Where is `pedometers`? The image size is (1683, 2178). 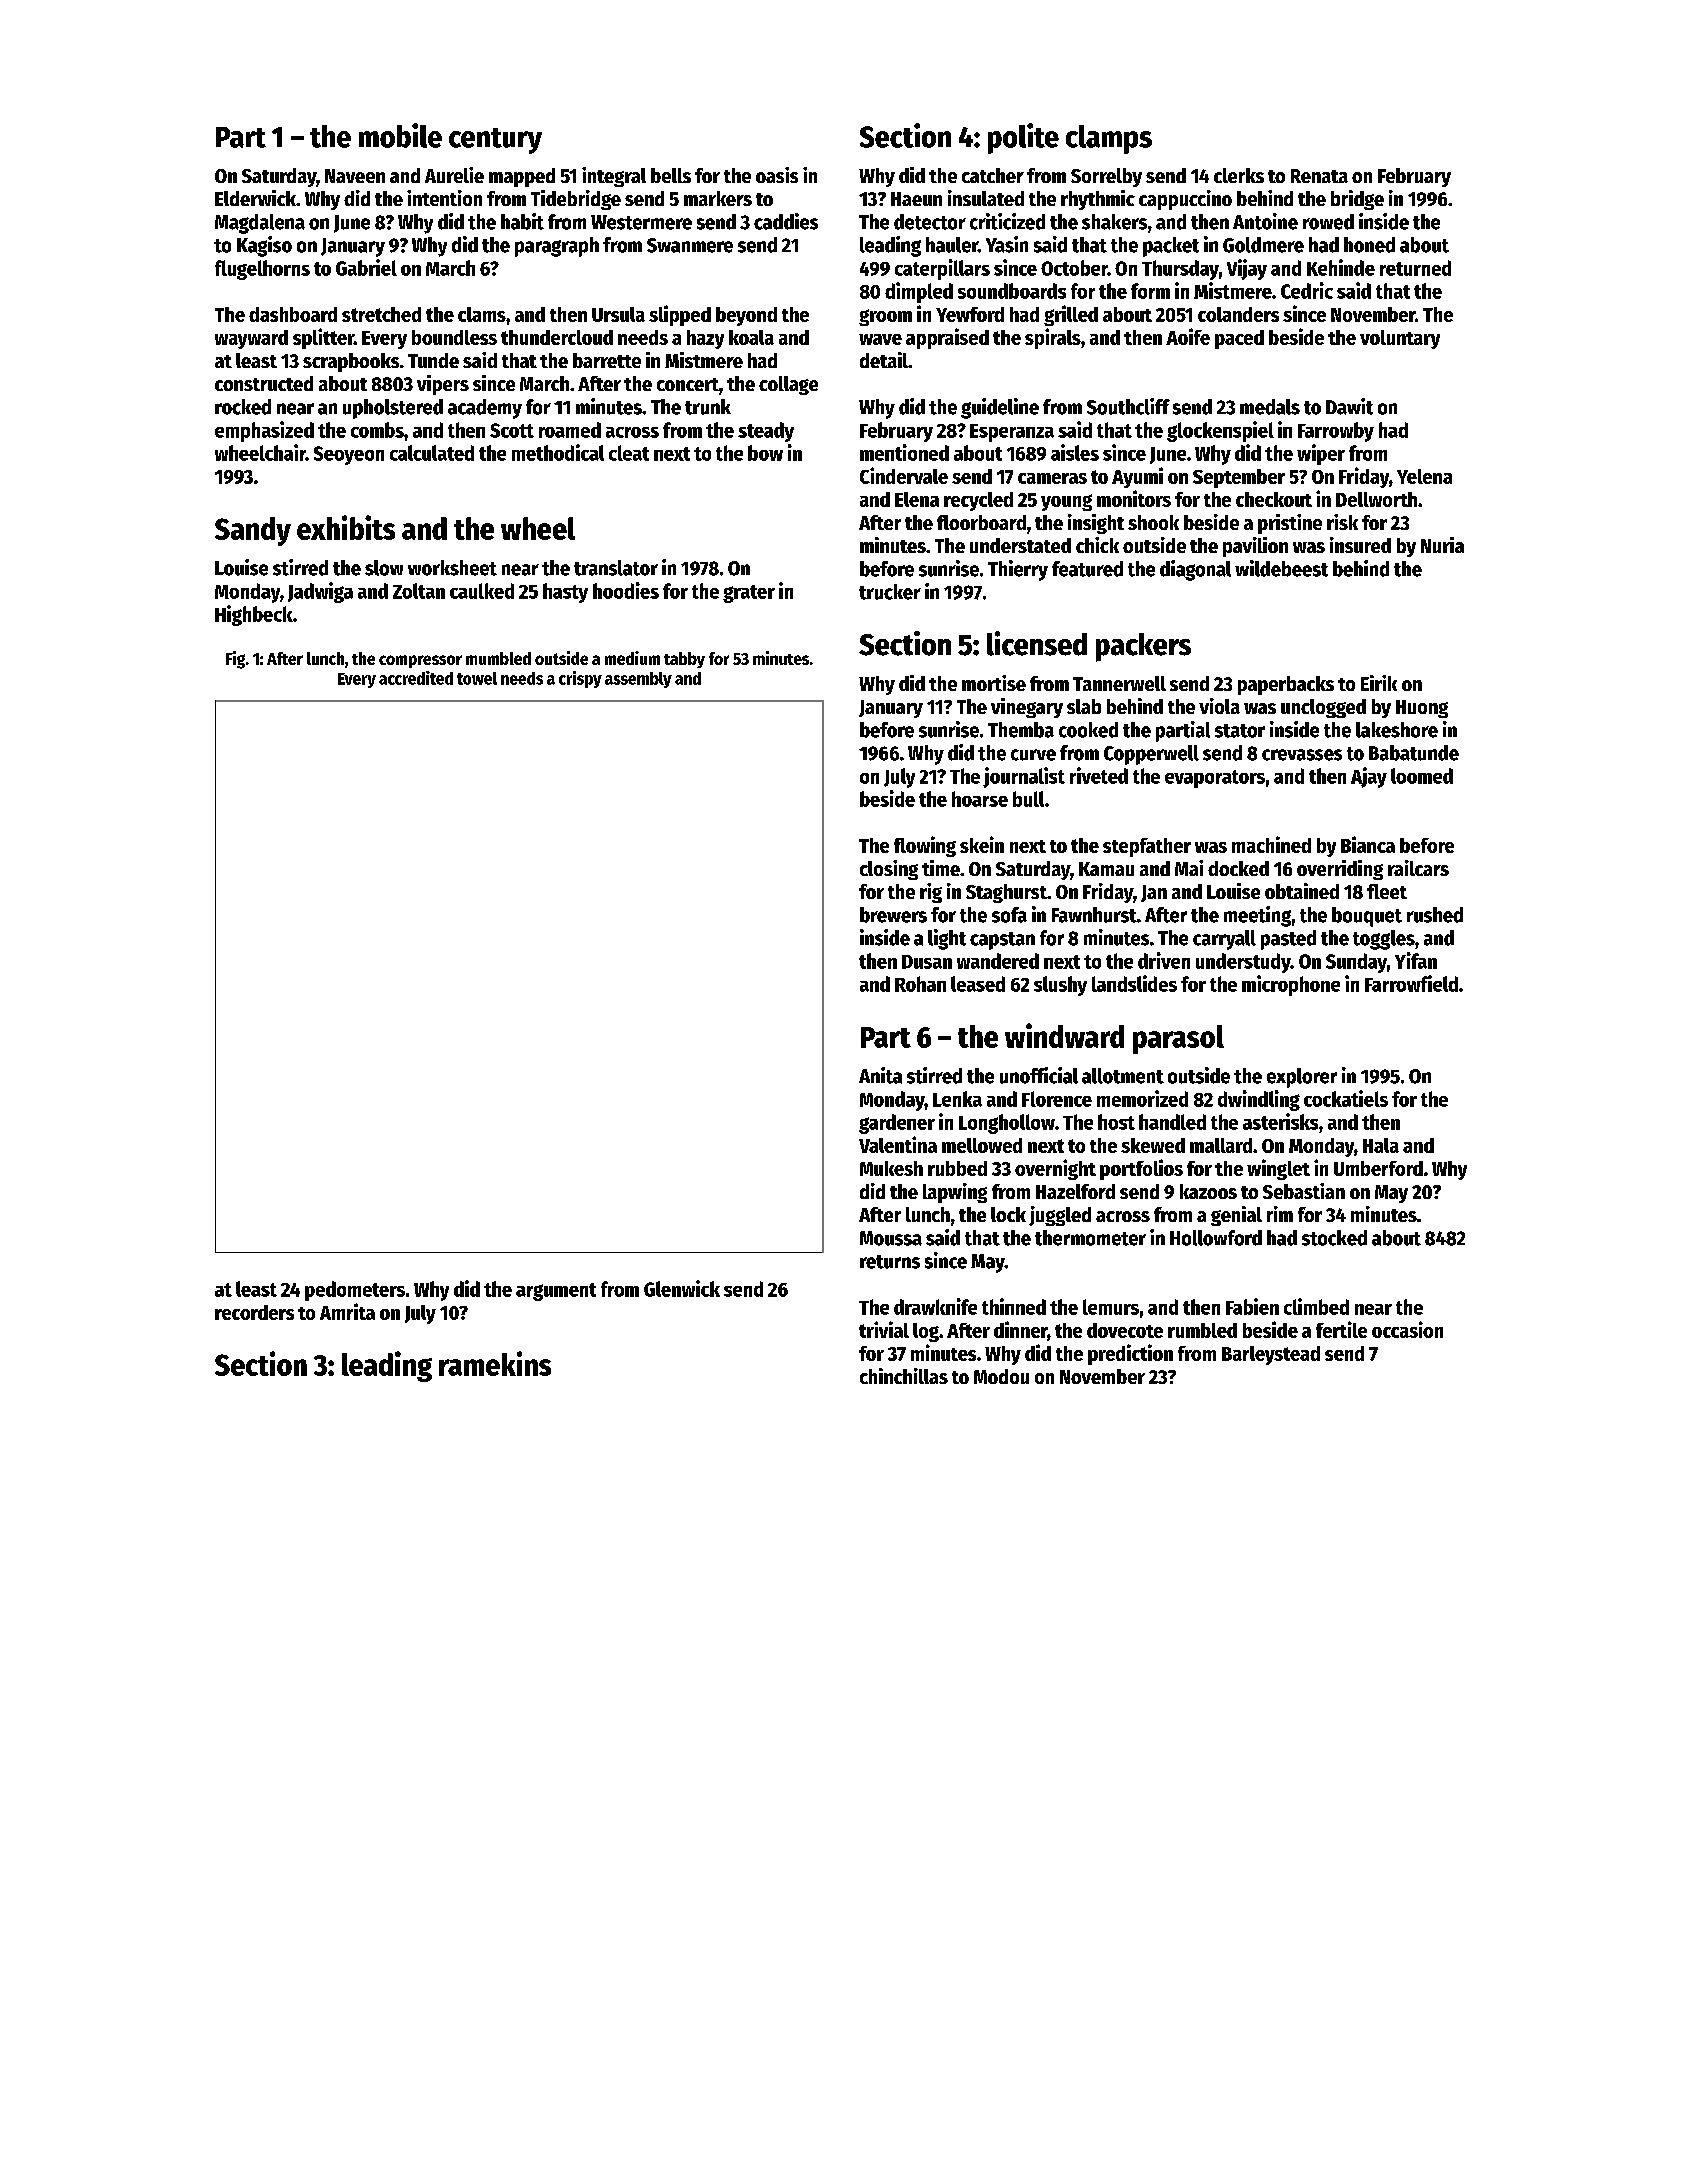
pedometers is located at coordinates (355, 1291).
